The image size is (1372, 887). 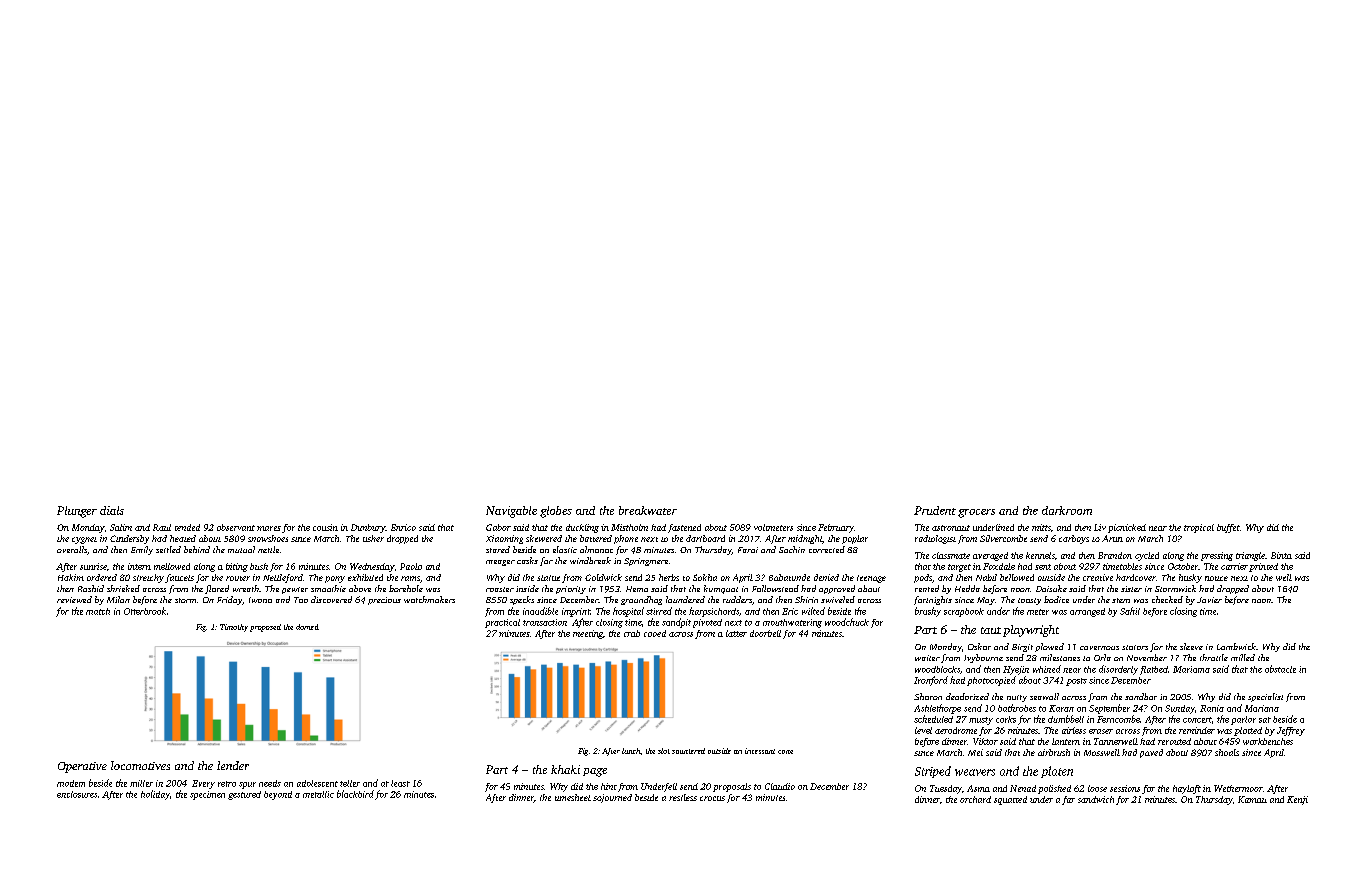 What do you see at coordinates (233, 765) in the screenshot?
I see `lender` at bounding box center [233, 765].
